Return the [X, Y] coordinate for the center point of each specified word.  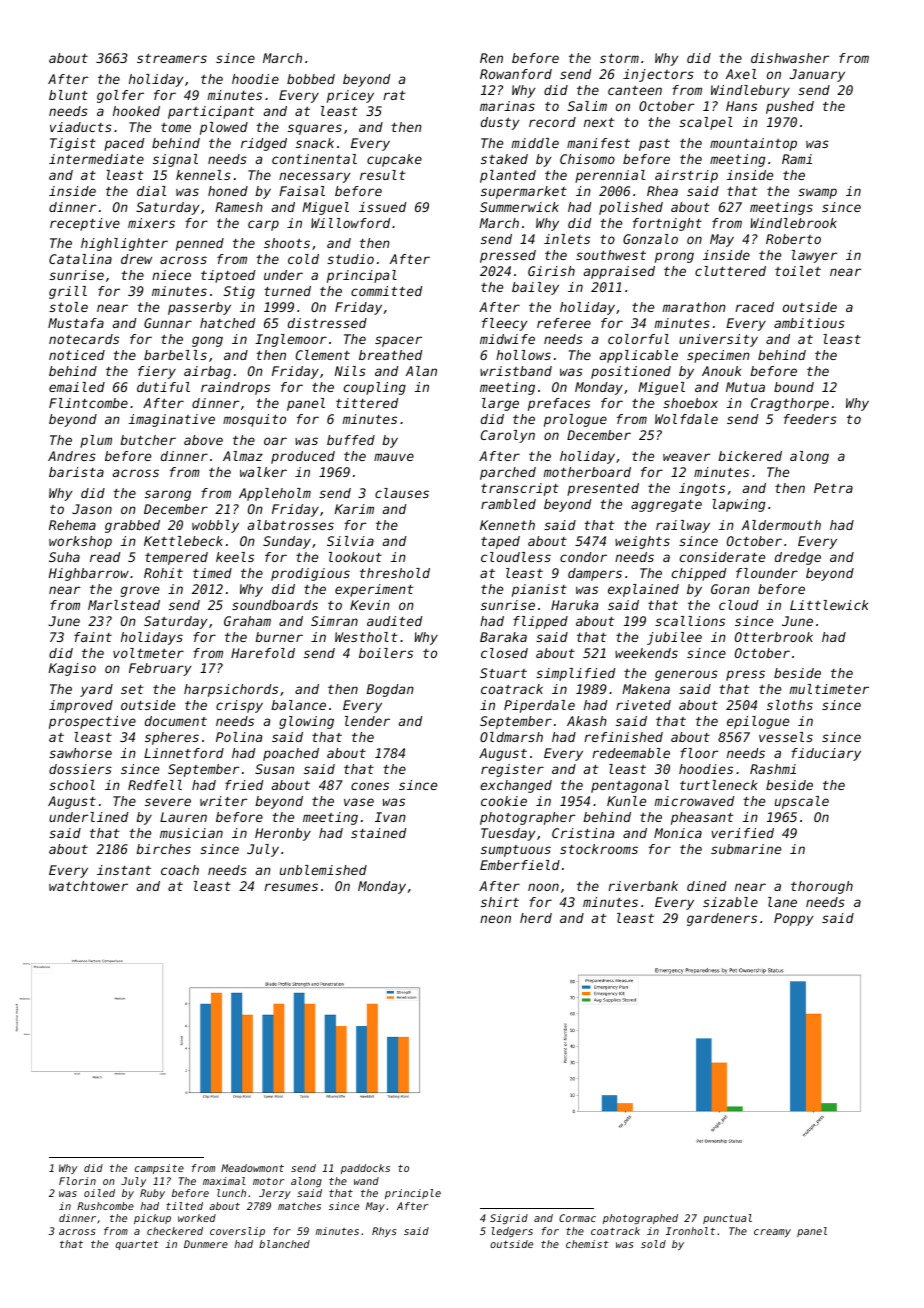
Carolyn [508, 436]
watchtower [88, 886]
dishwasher [790, 58]
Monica [678, 833]
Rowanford [516, 74]
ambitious [809, 323]
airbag [207, 372]
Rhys [384, 1232]
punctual [727, 1219]
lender [367, 721]
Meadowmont [252, 1168]
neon [495, 919]
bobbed [311, 79]
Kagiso [72, 669]
